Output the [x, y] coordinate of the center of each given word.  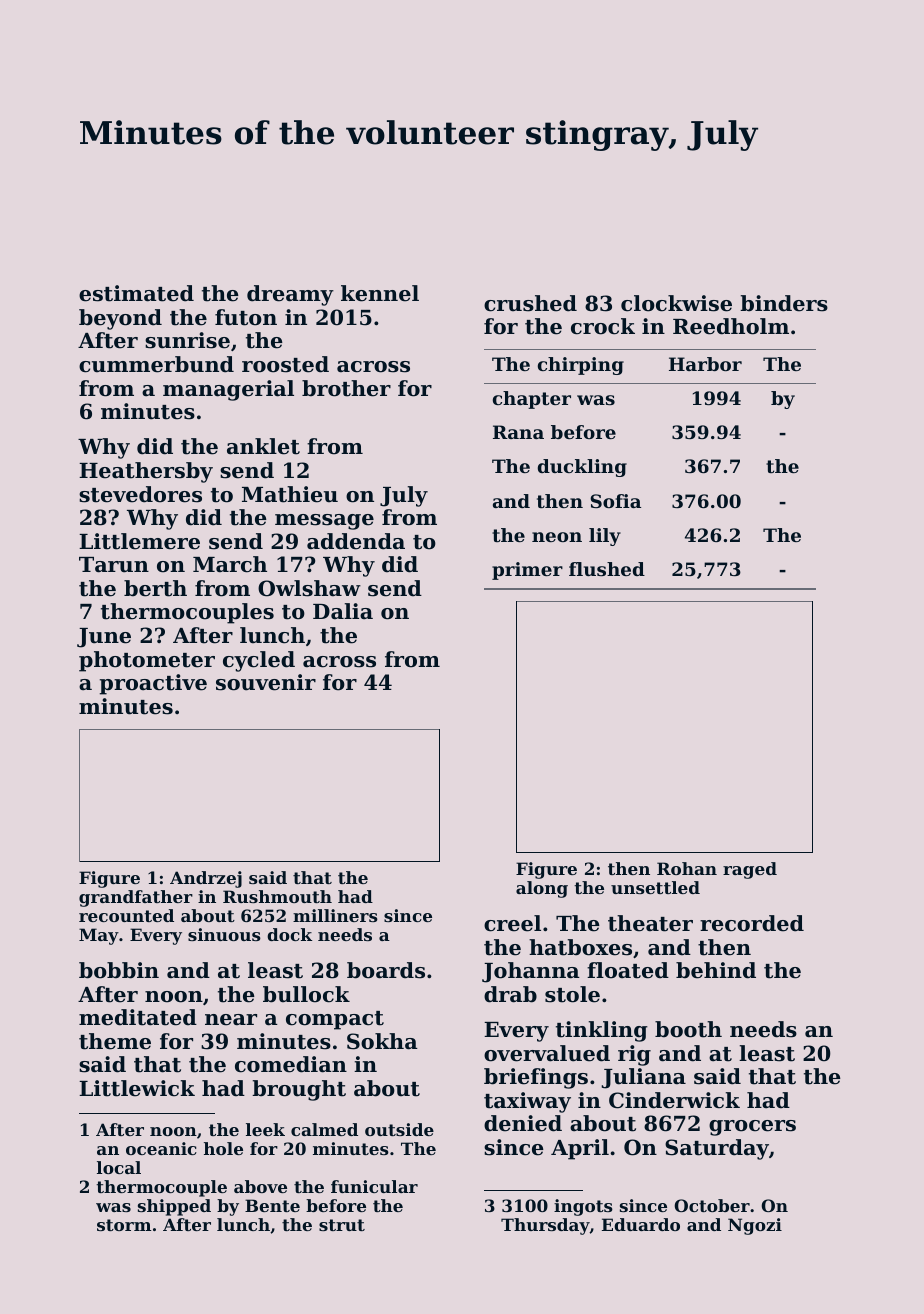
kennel [380, 293]
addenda [356, 541]
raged [750, 870]
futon [246, 317]
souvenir [266, 682]
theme [115, 1041]
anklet [263, 446]
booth [688, 1029]
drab [510, 994]
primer [527, 571]
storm [124, 1225]
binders [784, 303]
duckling [582, 468]
